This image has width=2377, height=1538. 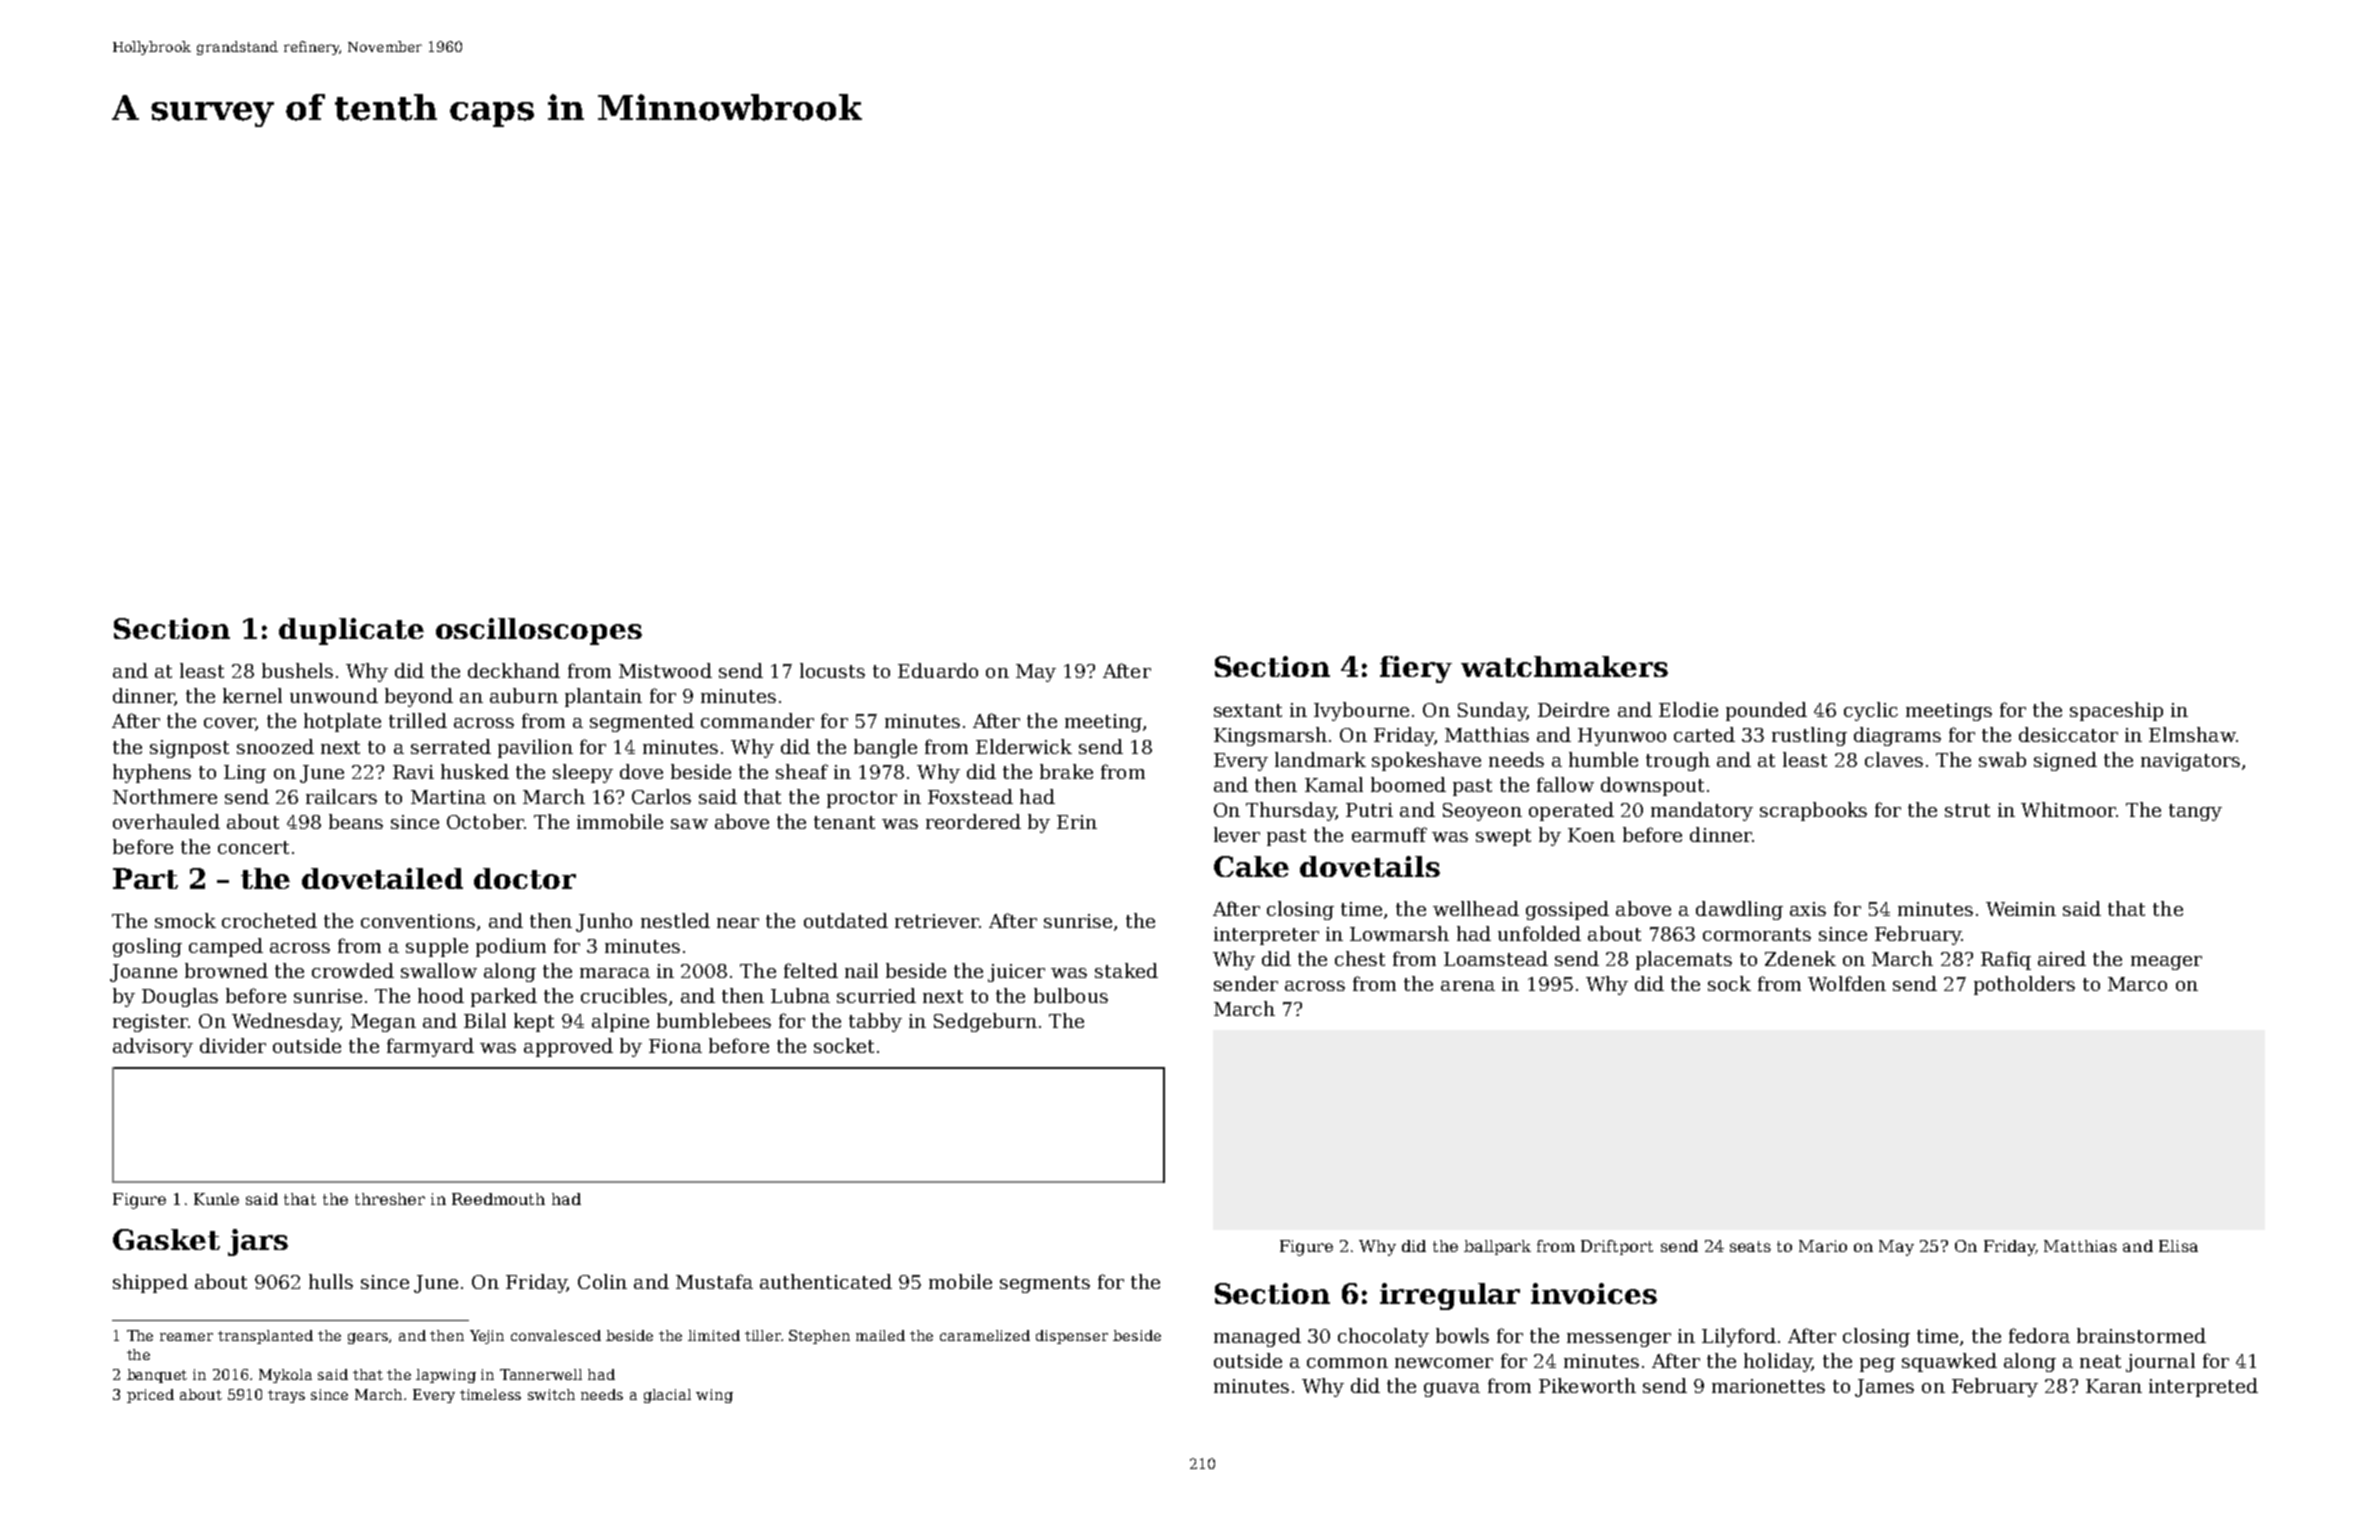 What do you see at coordinates (1564, 666) in the image?
I see `watchmakers` at bounding box center [1564, 666].
